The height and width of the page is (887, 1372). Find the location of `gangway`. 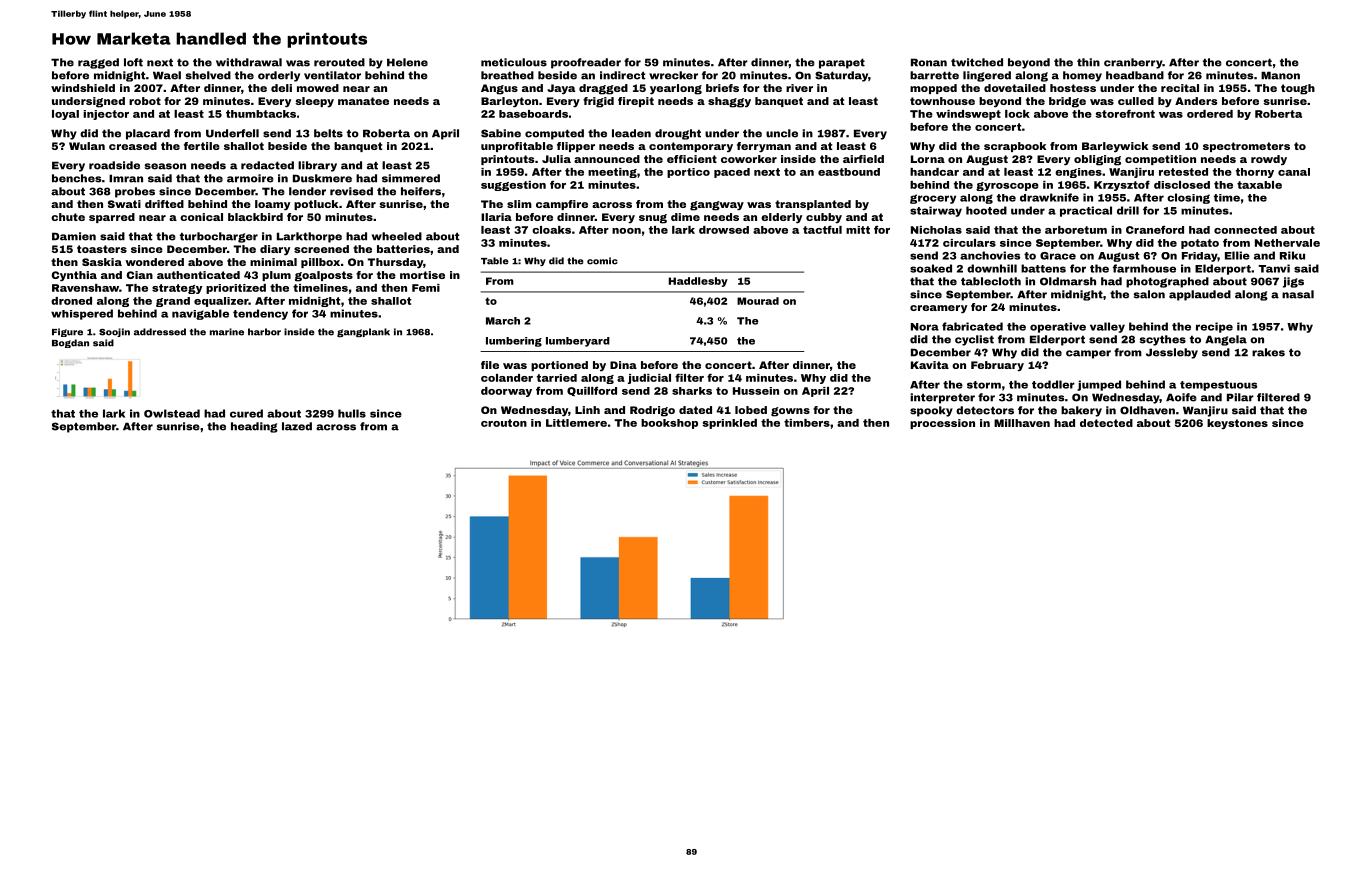

gangway is located at coordinates (717, 206).
